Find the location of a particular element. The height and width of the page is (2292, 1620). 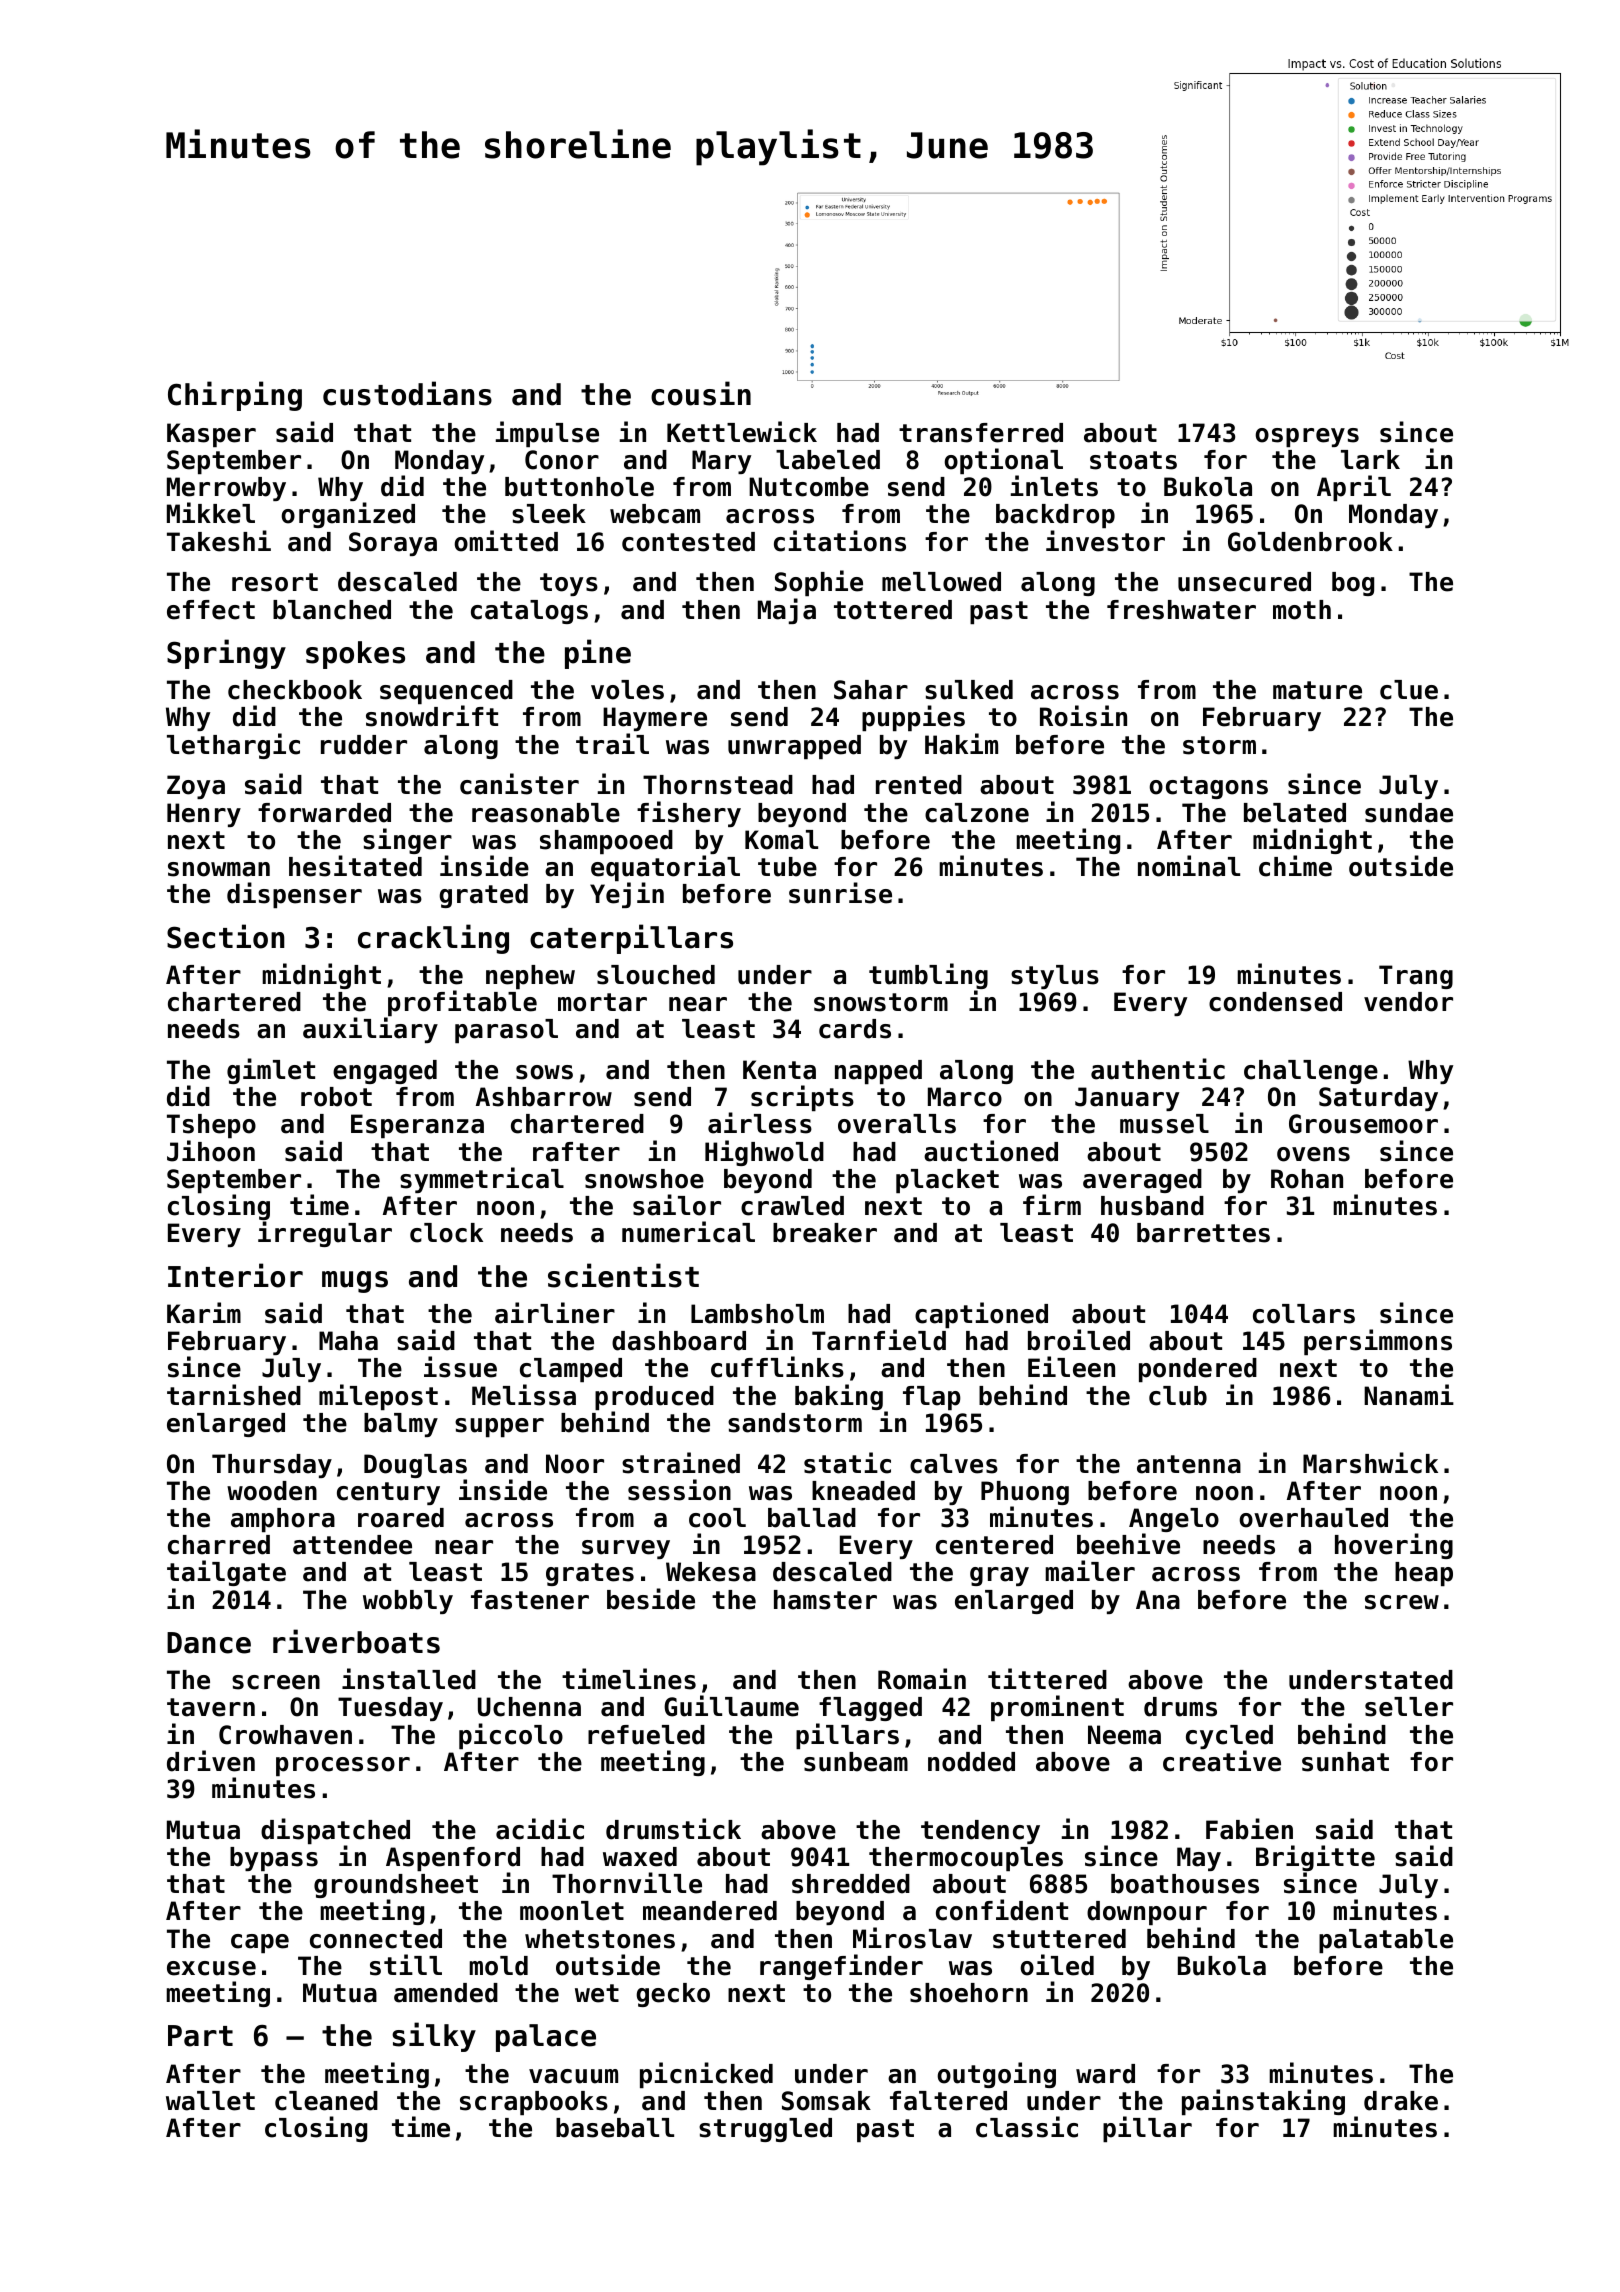

irregular is located at coordinates (325, 1234).
